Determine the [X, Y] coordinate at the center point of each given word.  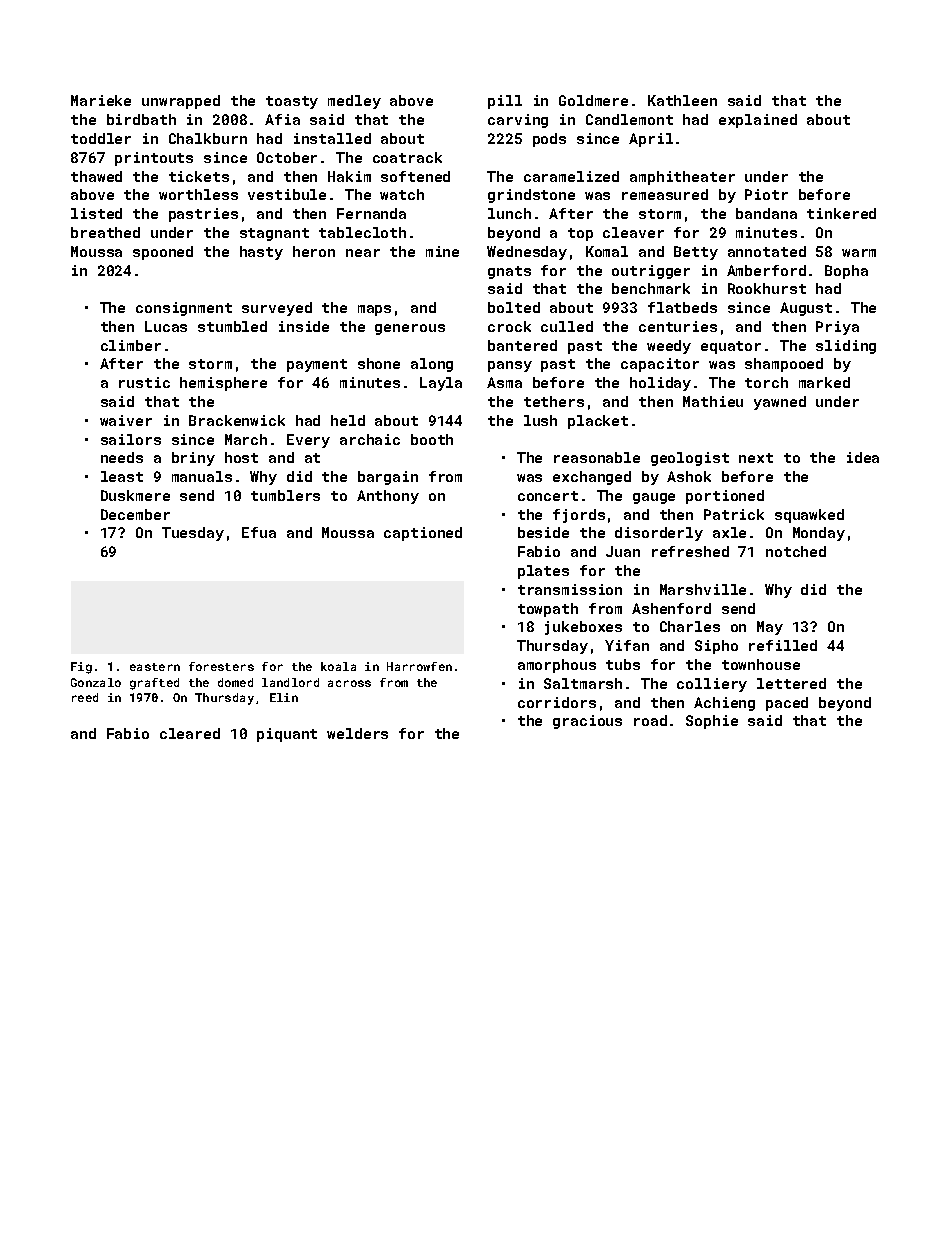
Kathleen [682, 100]
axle [729, 532]
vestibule [287, 194]
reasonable [597, 457]
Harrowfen [419, 666]
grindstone [531, 196]
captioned [423, 534]
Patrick [734, 514]
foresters [221, 666]
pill [505, 102]
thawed [96, 176]
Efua [259, 532]
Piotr [766, 194]
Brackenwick [237, 420]
